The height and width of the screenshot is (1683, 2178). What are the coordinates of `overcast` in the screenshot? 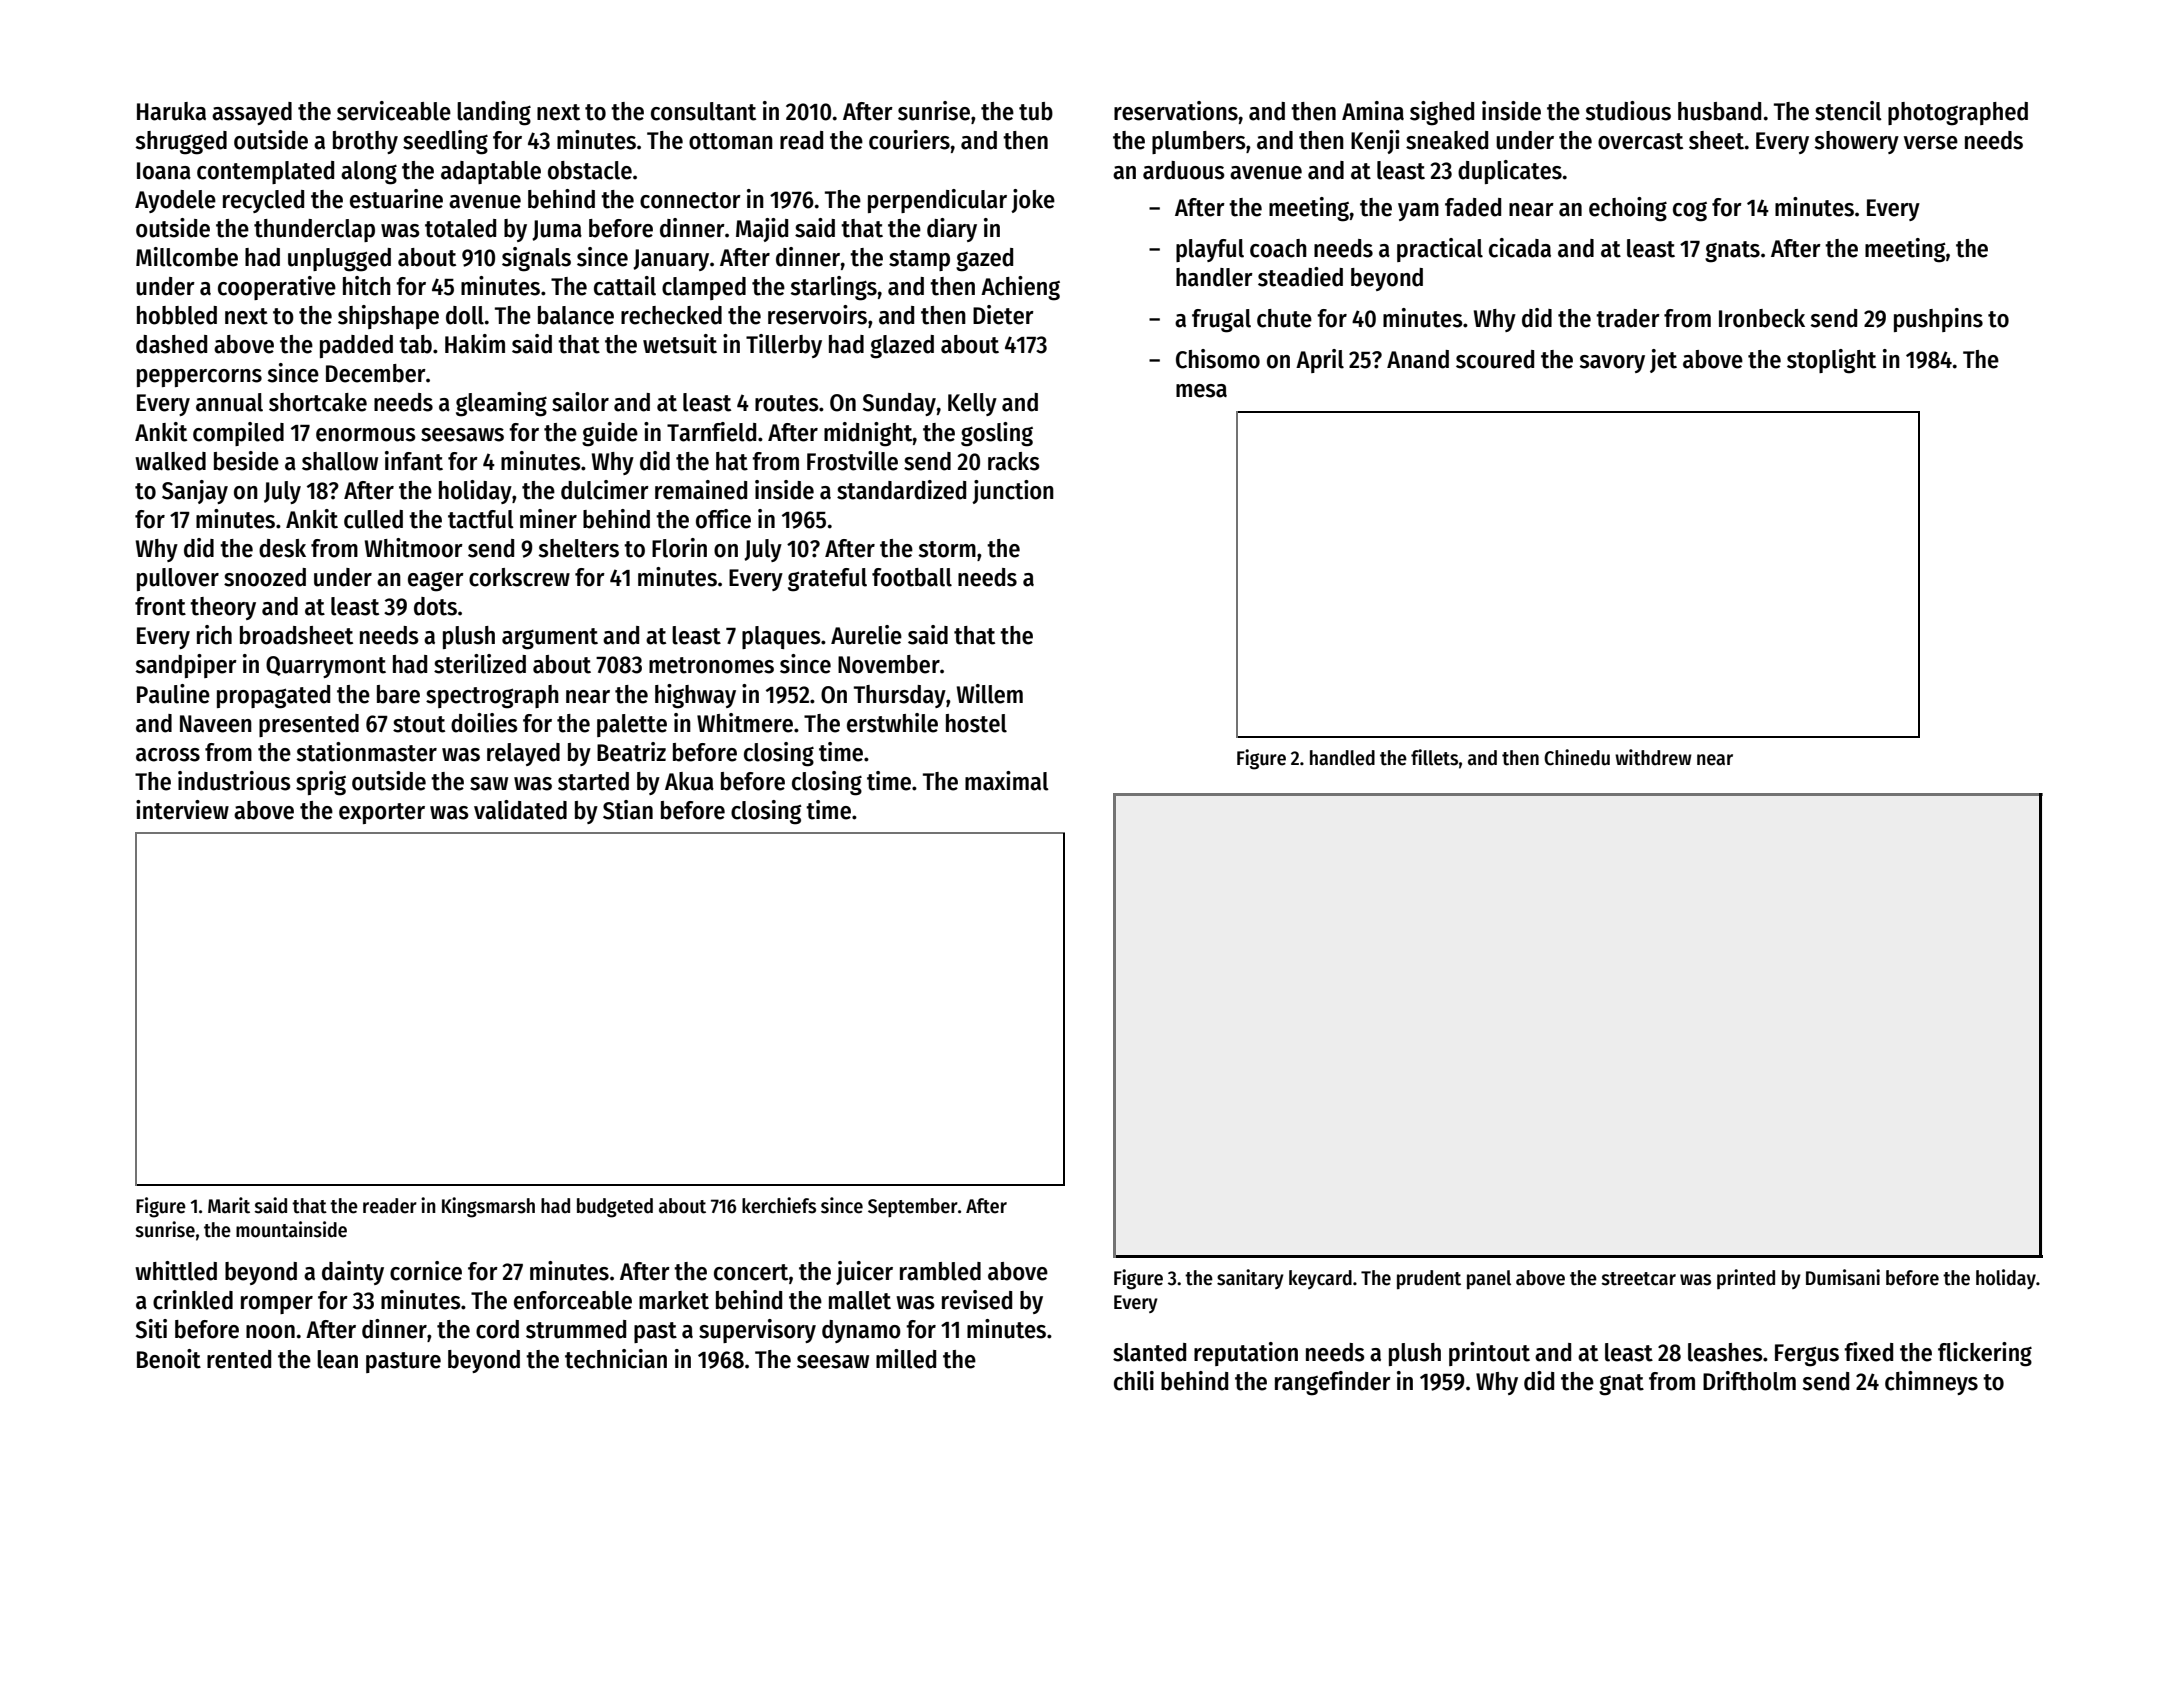 It's located at (1640, 141).
